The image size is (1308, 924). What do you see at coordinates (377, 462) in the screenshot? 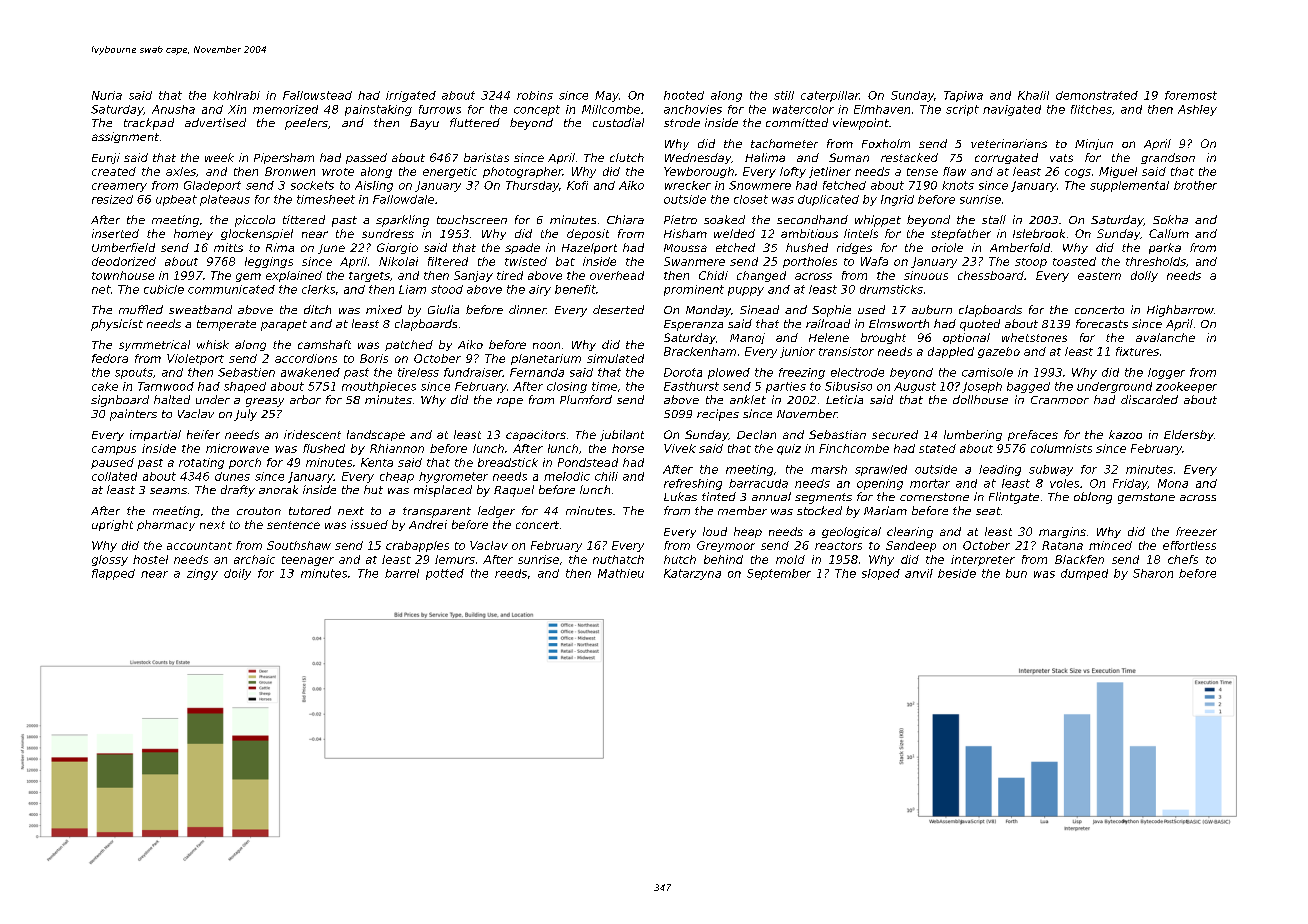
I see `Kenta` at bounding box center [377, 462].
